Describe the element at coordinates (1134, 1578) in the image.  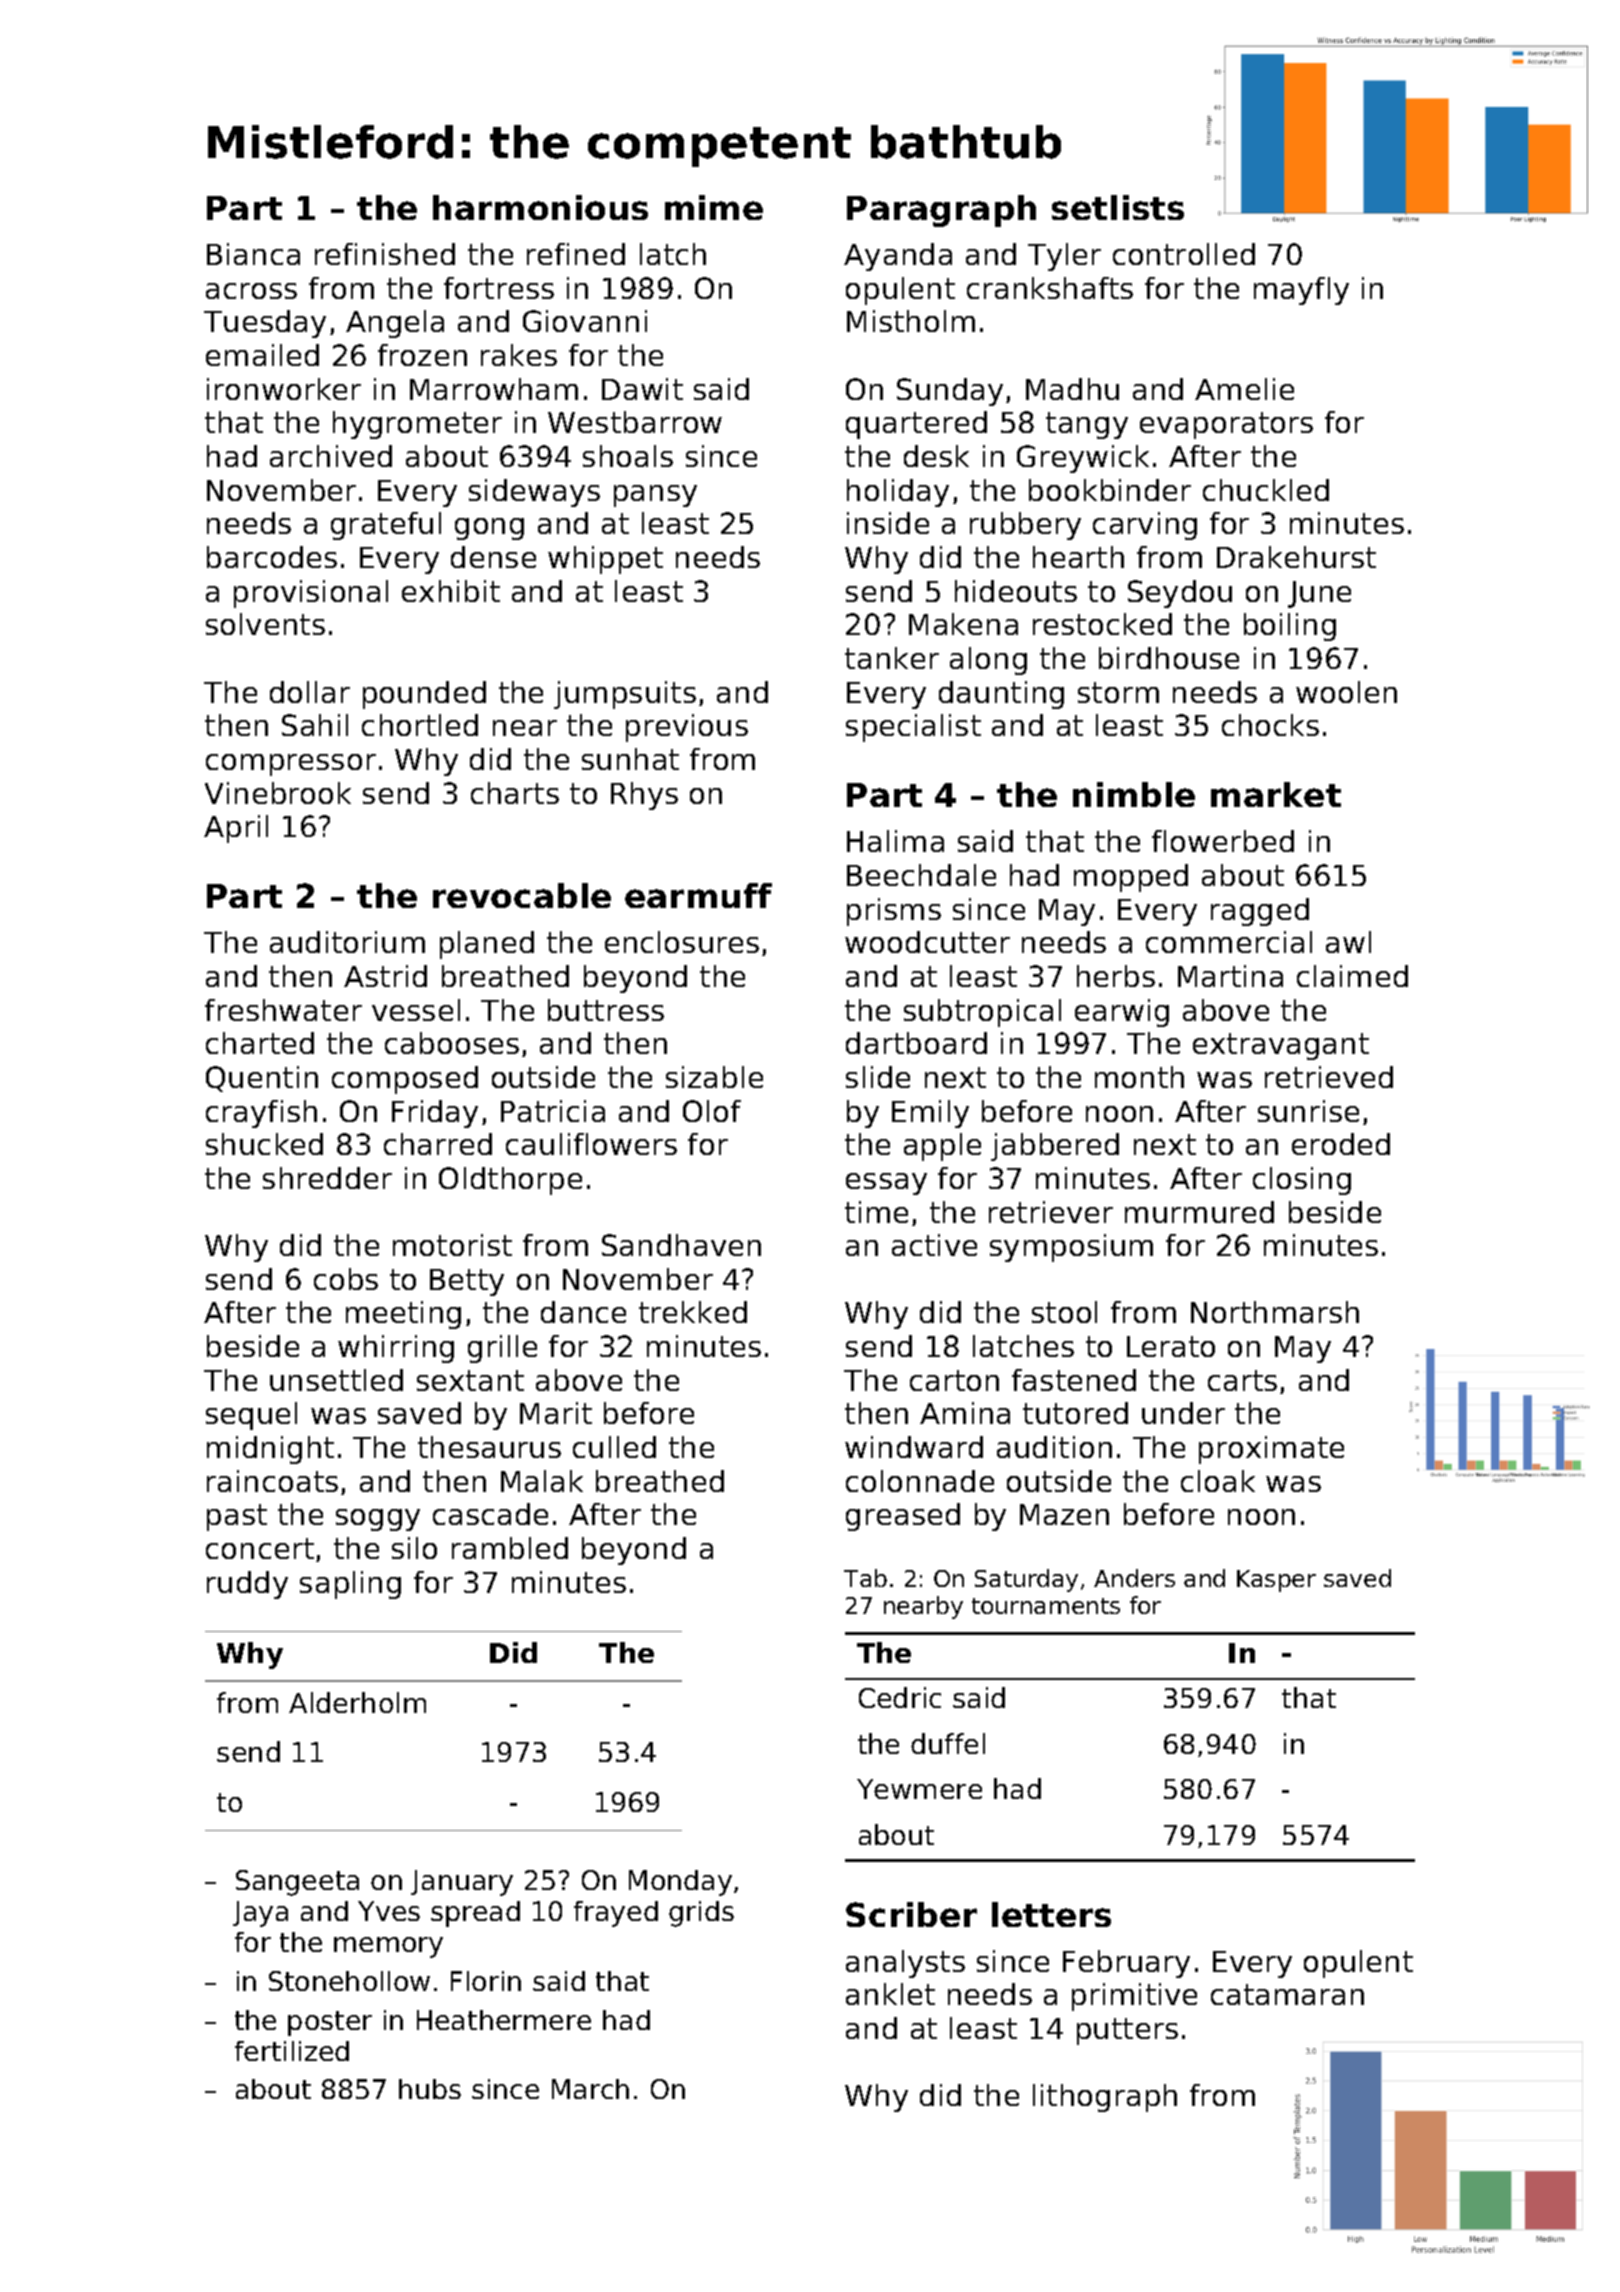
I see `Anders` at that location.
